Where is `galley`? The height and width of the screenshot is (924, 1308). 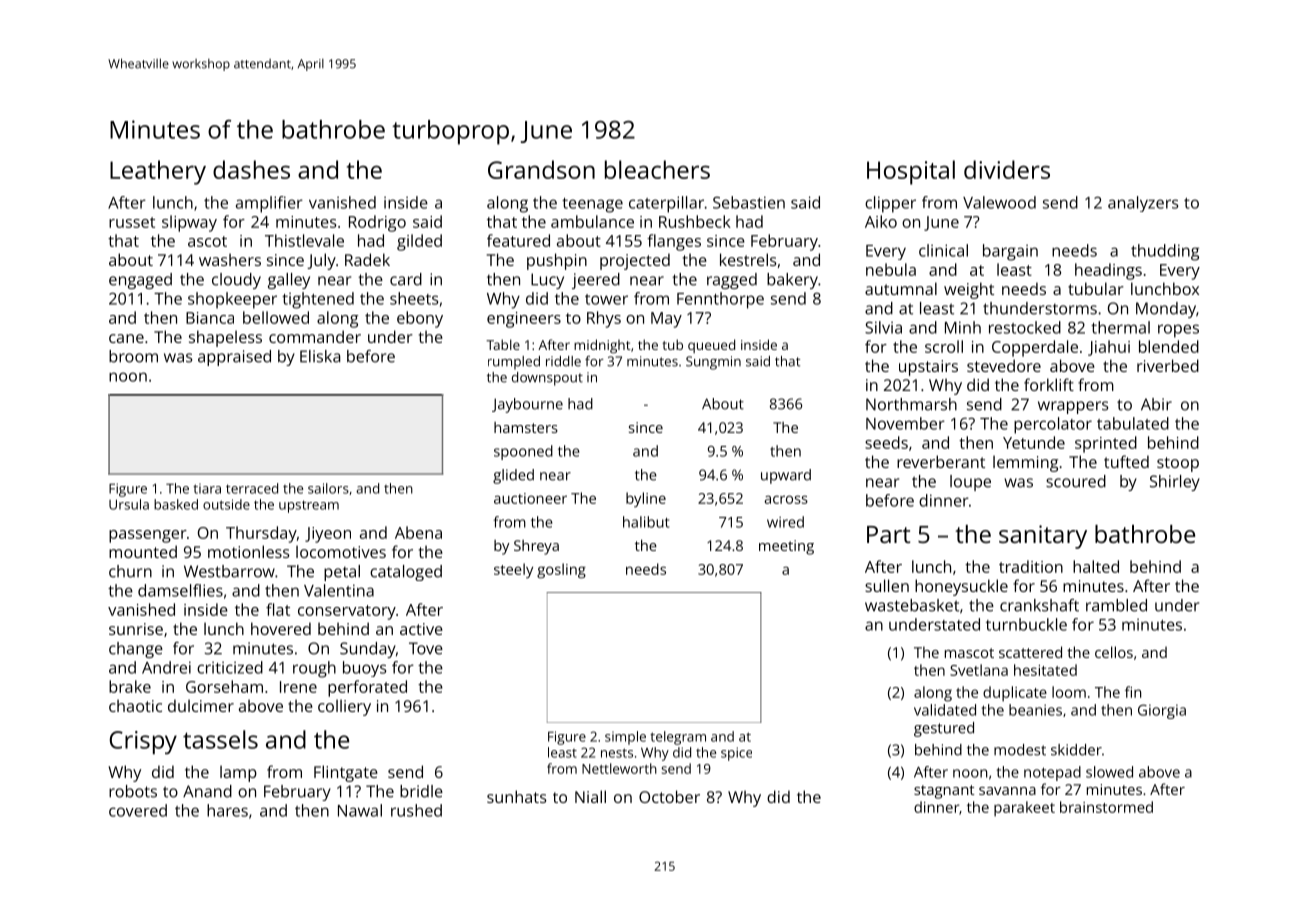
galley is located at coordinates (289, 281).
